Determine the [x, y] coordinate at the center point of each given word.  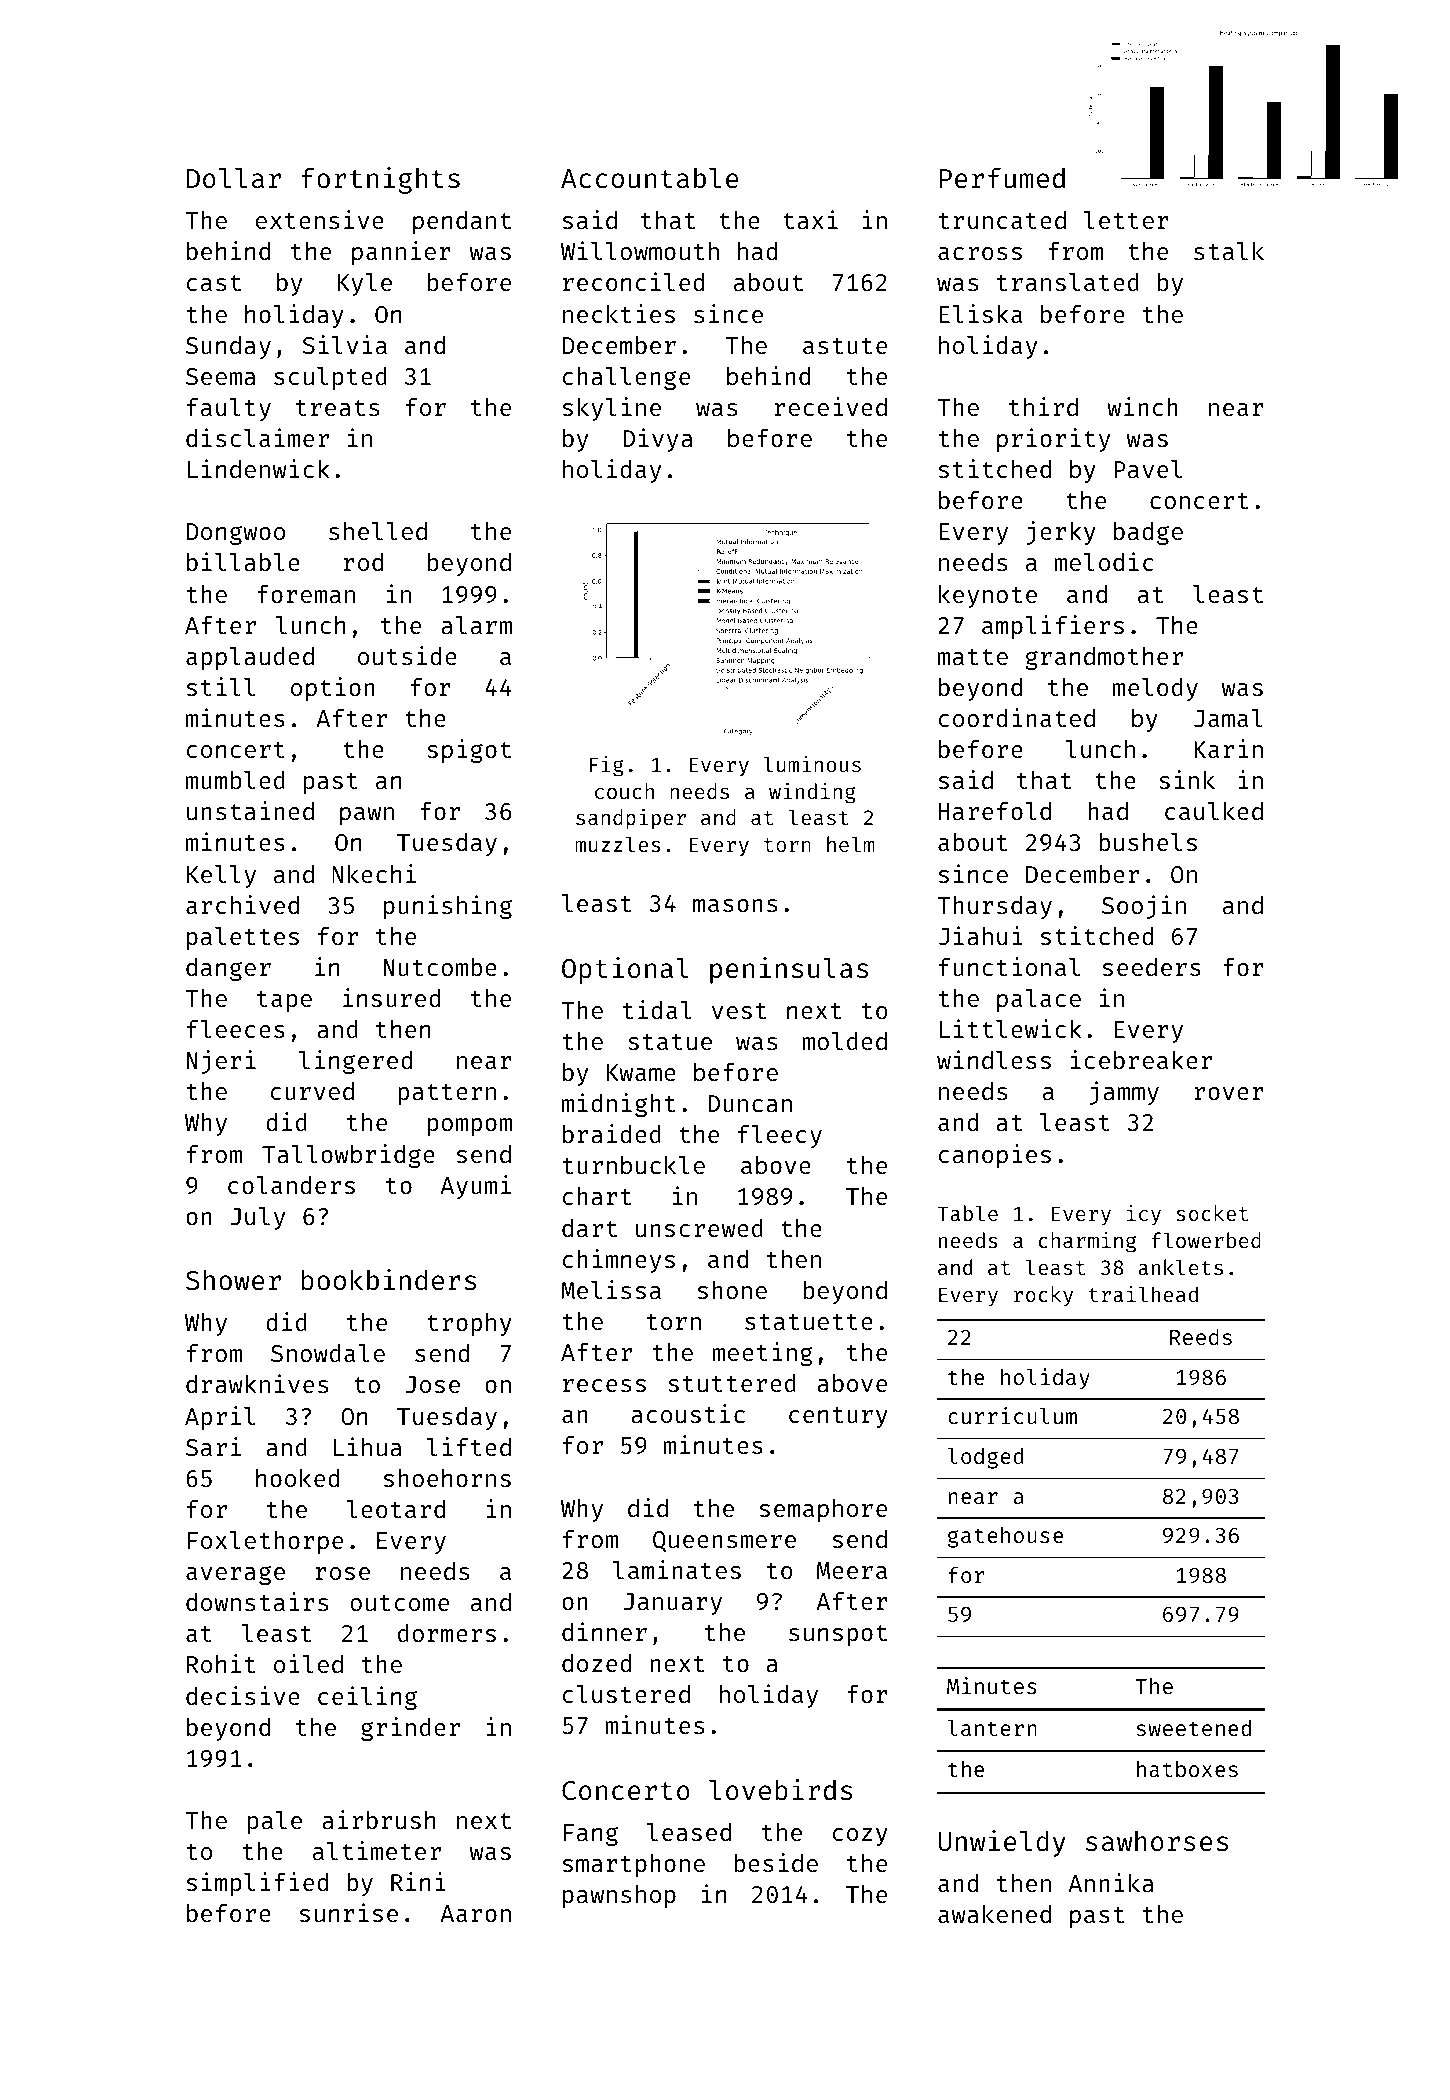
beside [776, 1862]
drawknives [257, 1383]
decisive [243, 1695]
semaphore [823, 1510]
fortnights [380, 180]
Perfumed [1002, 178]
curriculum [1012, 1415]
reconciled [633, 281]
